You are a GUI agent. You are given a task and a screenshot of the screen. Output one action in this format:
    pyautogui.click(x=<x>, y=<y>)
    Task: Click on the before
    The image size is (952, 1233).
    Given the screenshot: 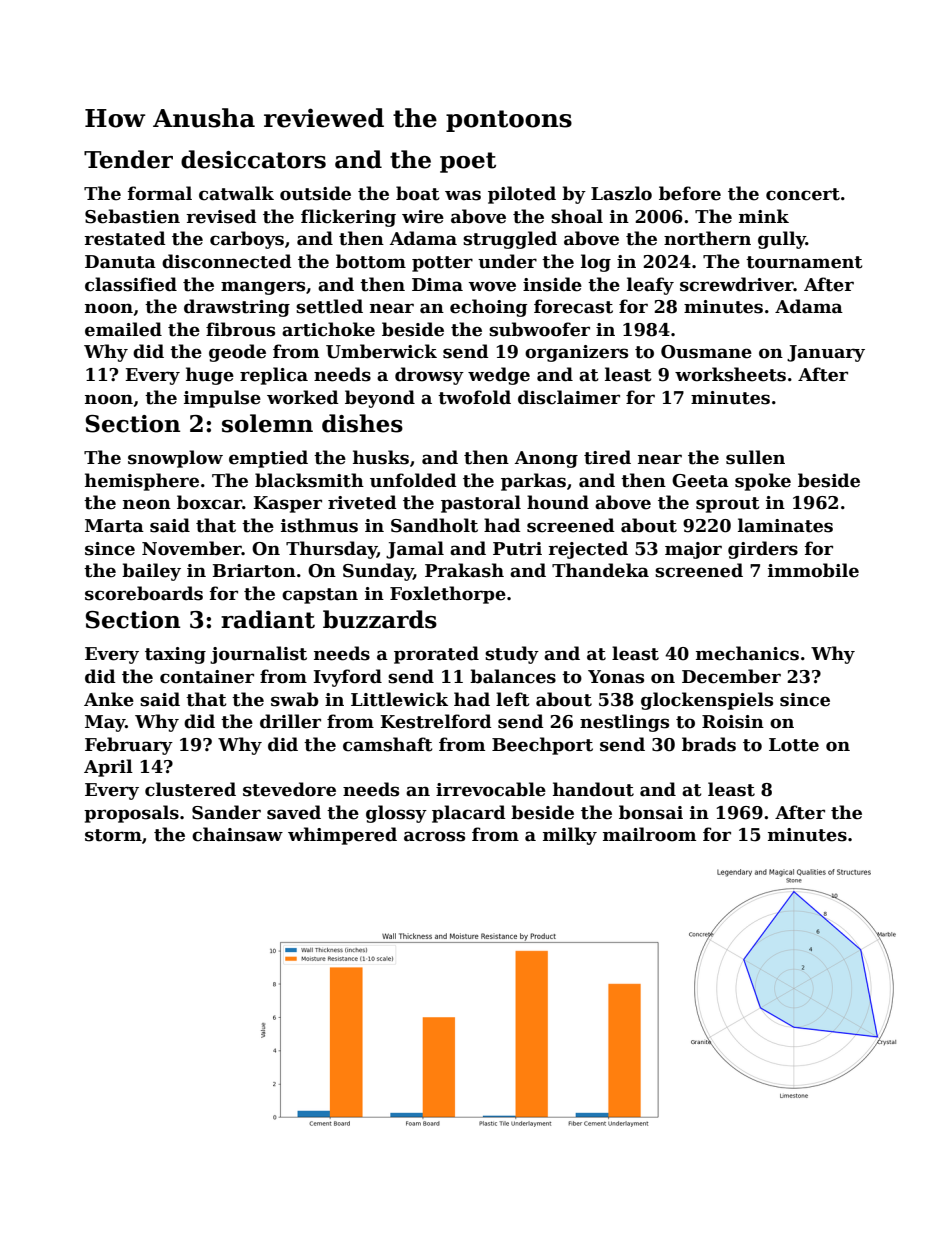 What is the action you would take?
    pyautogui.click(x=690, y=193)
